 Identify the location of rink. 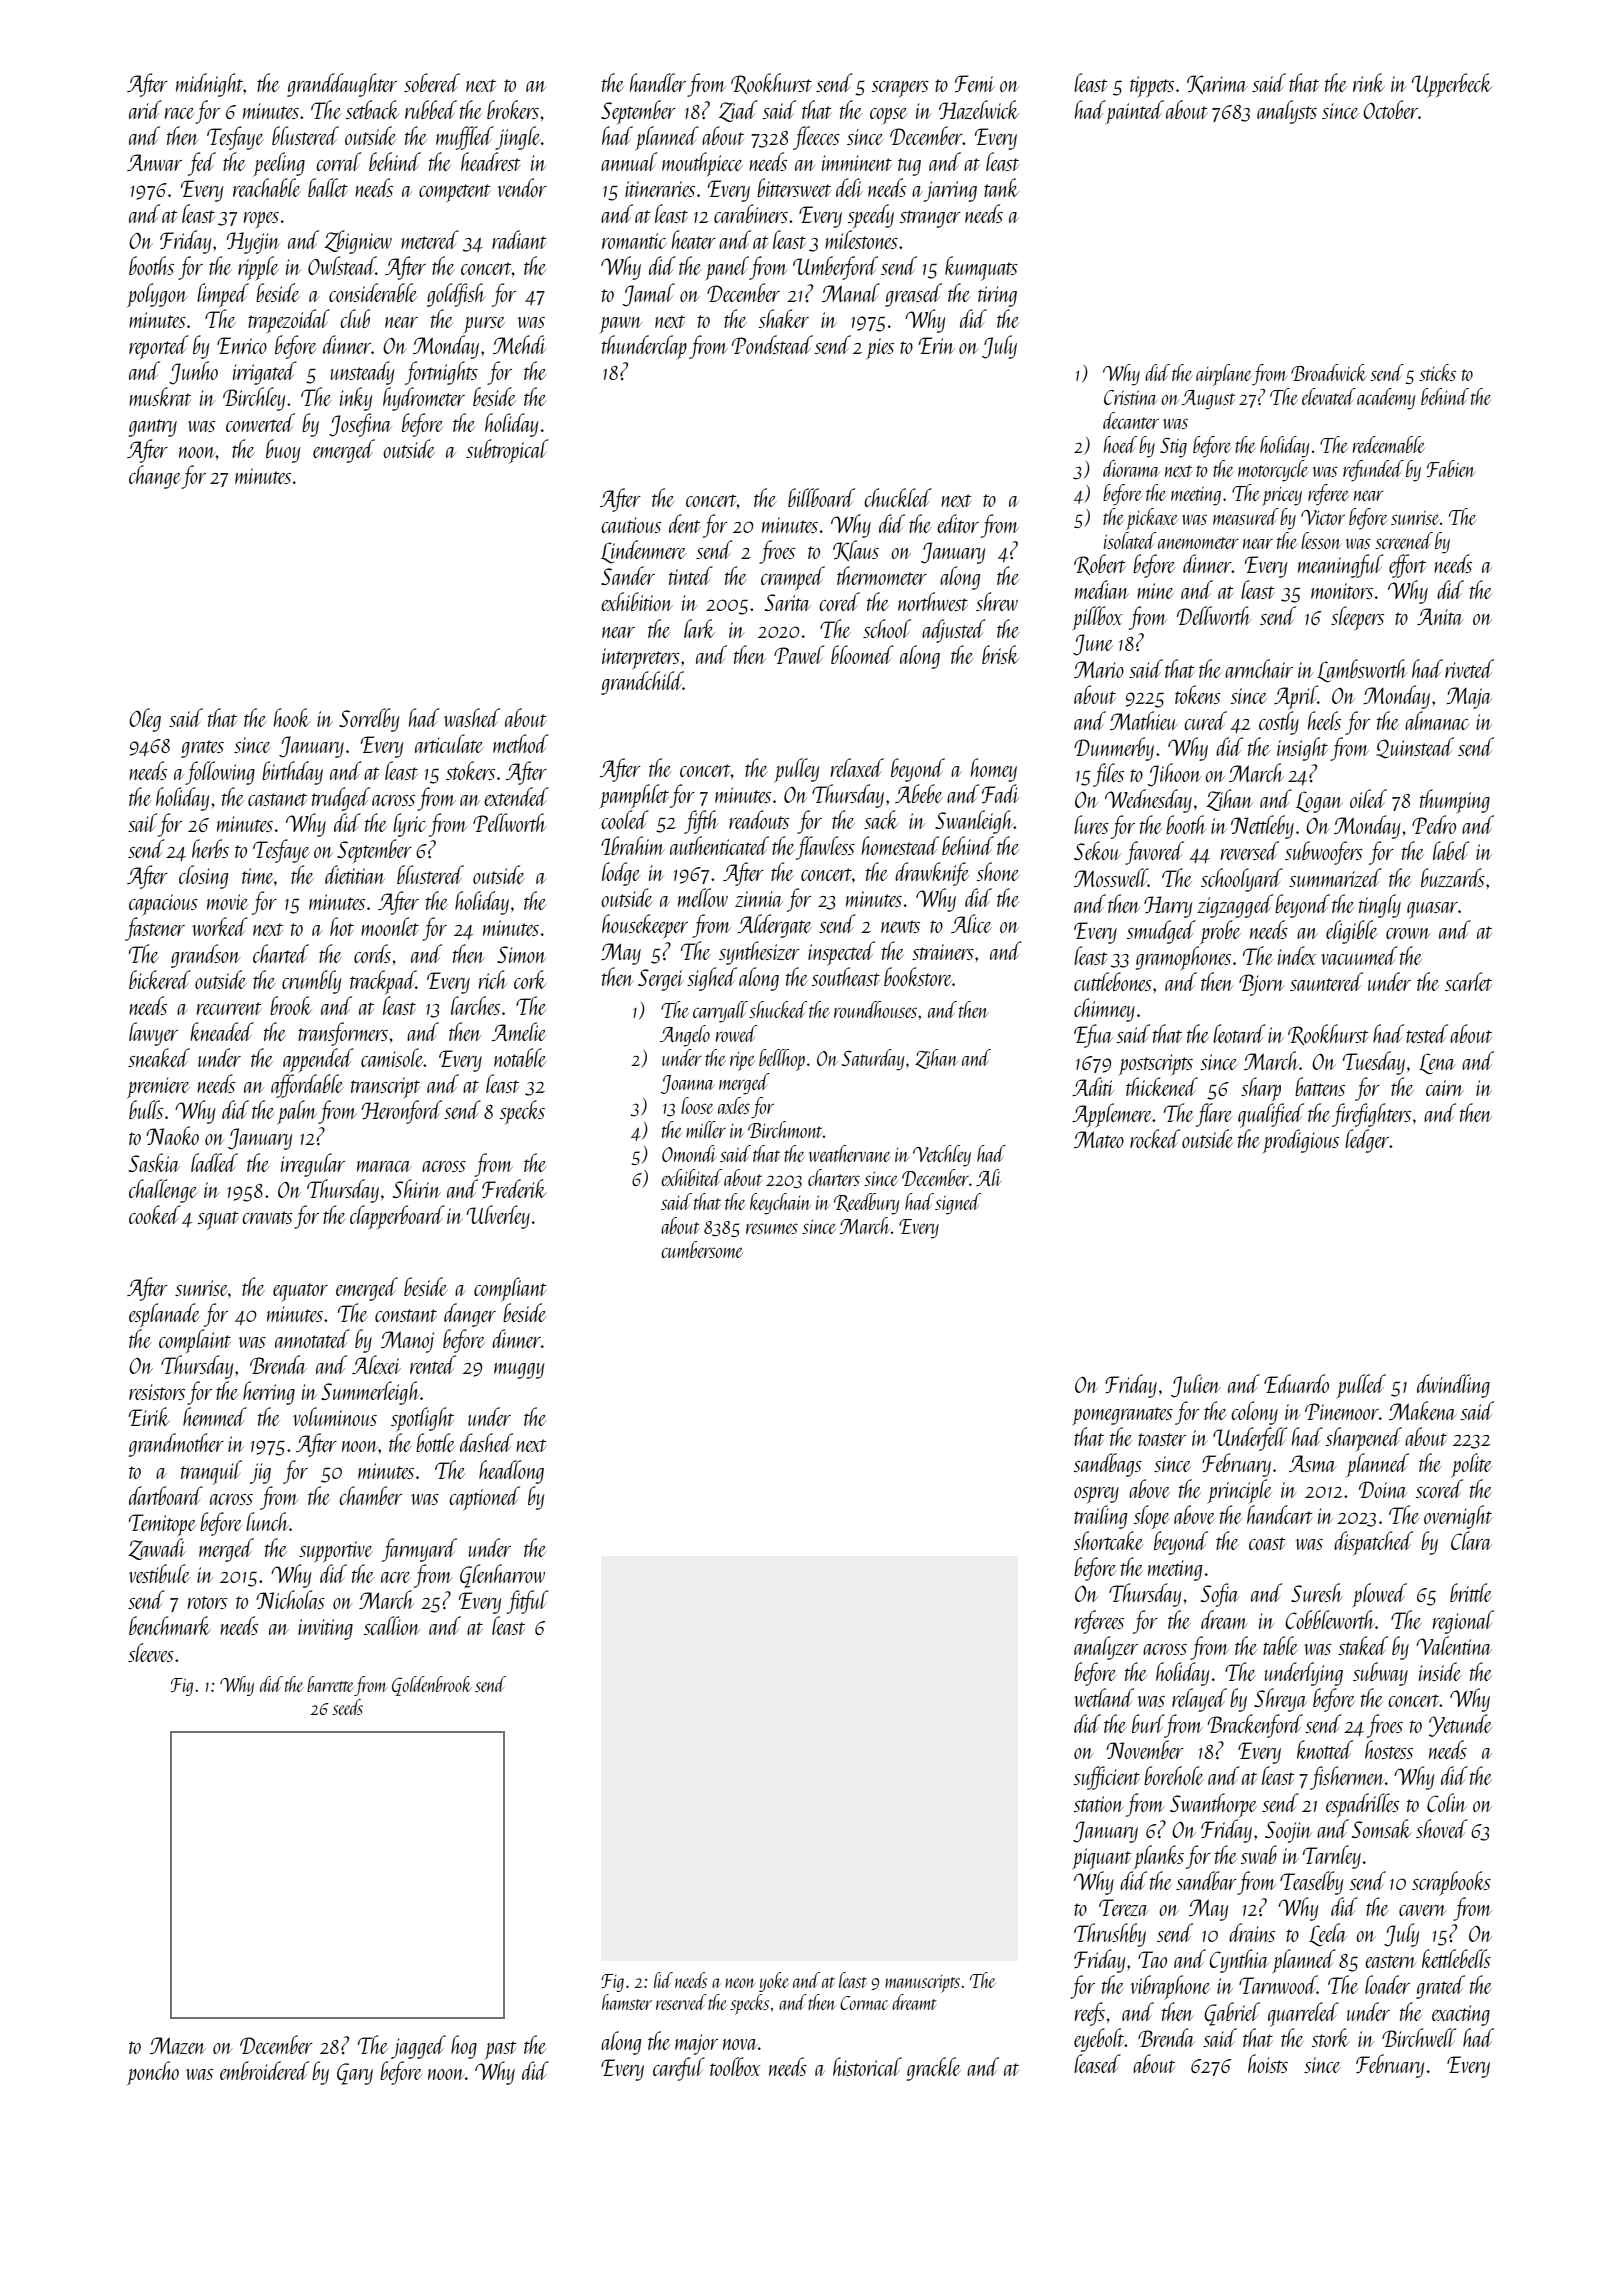
(1369, 82).
